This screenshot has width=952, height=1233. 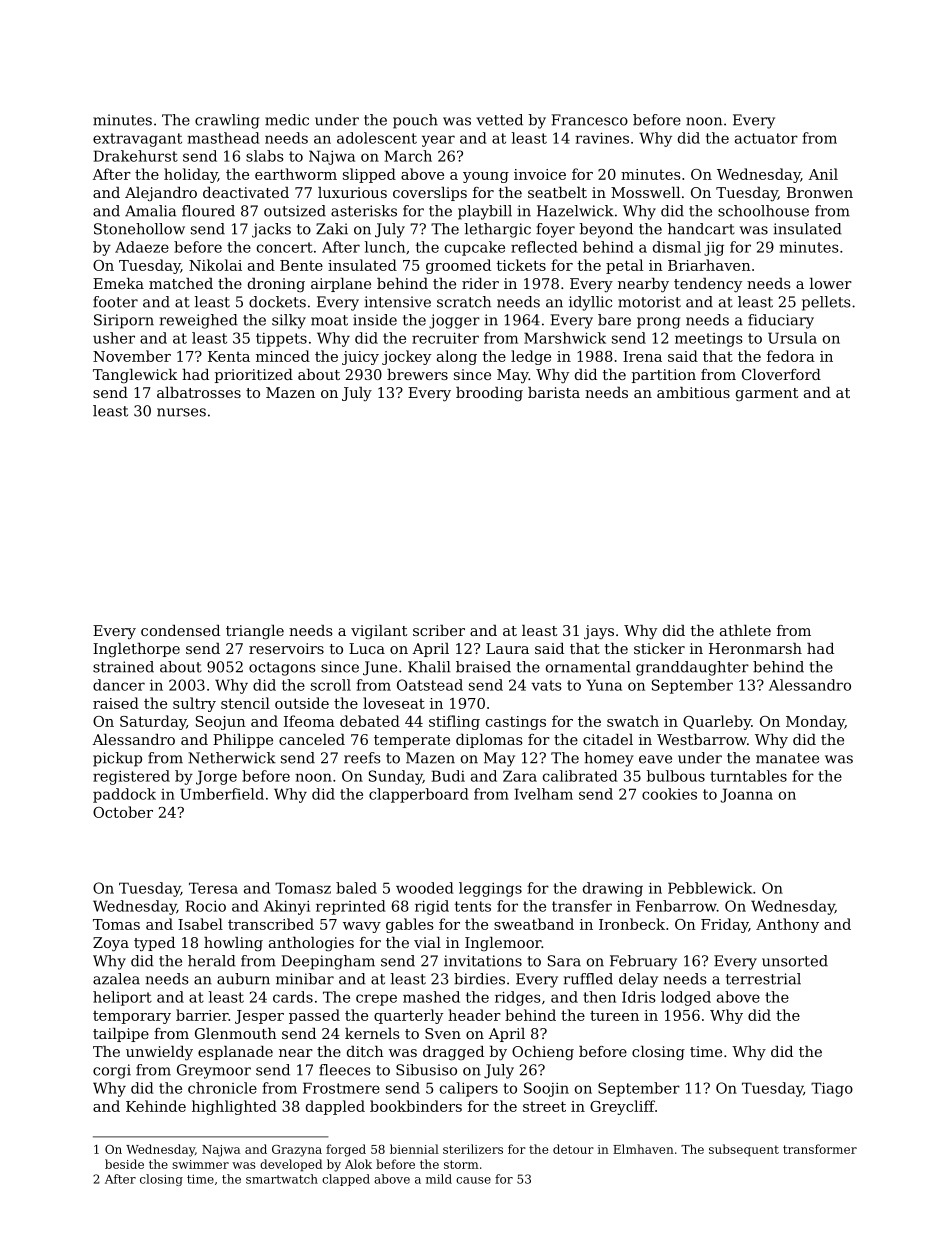 I want to click on medic, so click(x=287, y=120).
